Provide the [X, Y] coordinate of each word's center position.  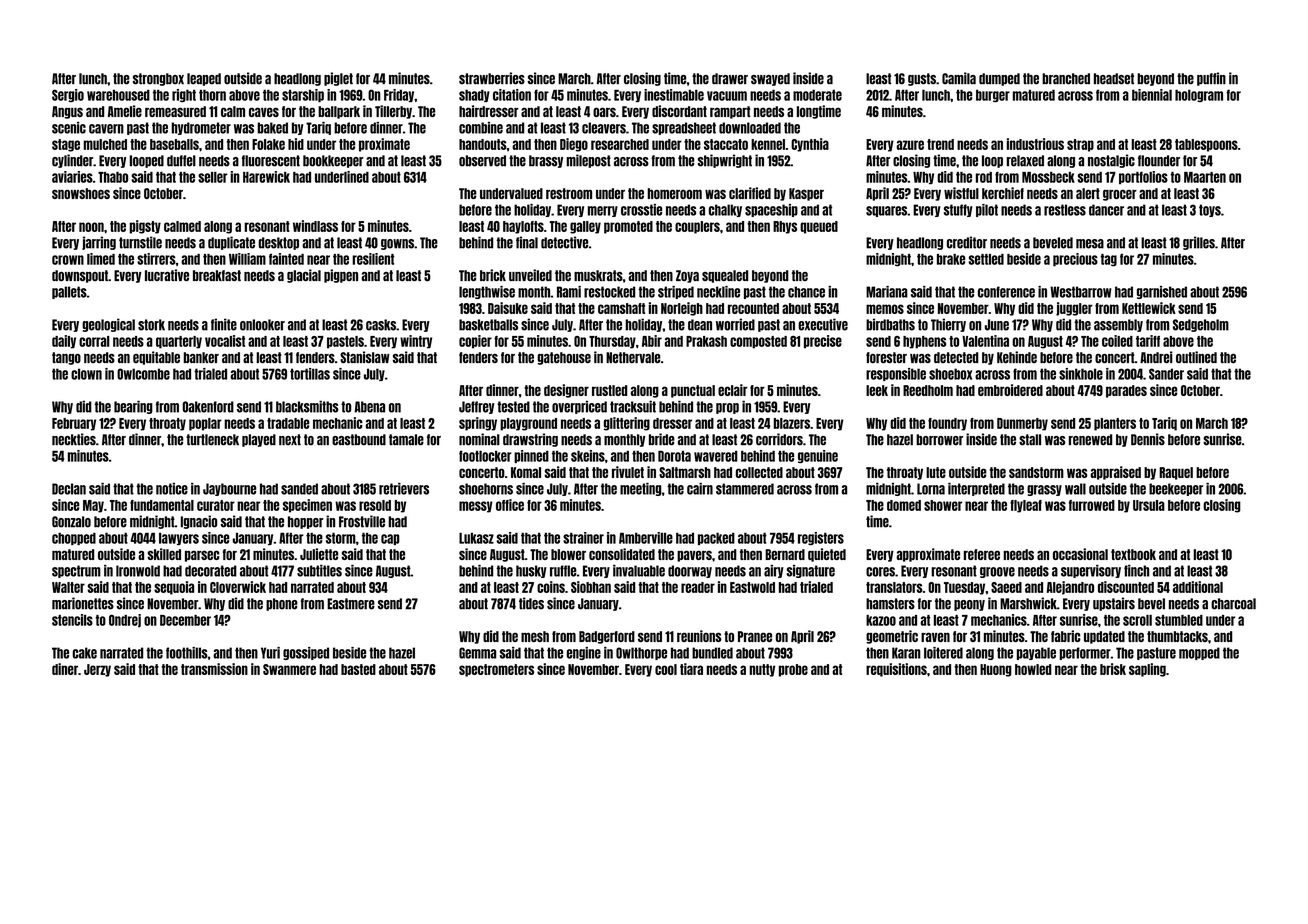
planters [1115, 424]
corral [94, 341]
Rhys [785, 227]
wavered [716, 456]
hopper [306, 522]
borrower [939, 440]
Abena [369, 407]
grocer [1120, 195]
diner [65, 669]
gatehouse [564, 358]
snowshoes [81, 193]
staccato [726, 144]
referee [982, 554]
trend [940, 144]
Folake [268, 144]
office [510, 505]
